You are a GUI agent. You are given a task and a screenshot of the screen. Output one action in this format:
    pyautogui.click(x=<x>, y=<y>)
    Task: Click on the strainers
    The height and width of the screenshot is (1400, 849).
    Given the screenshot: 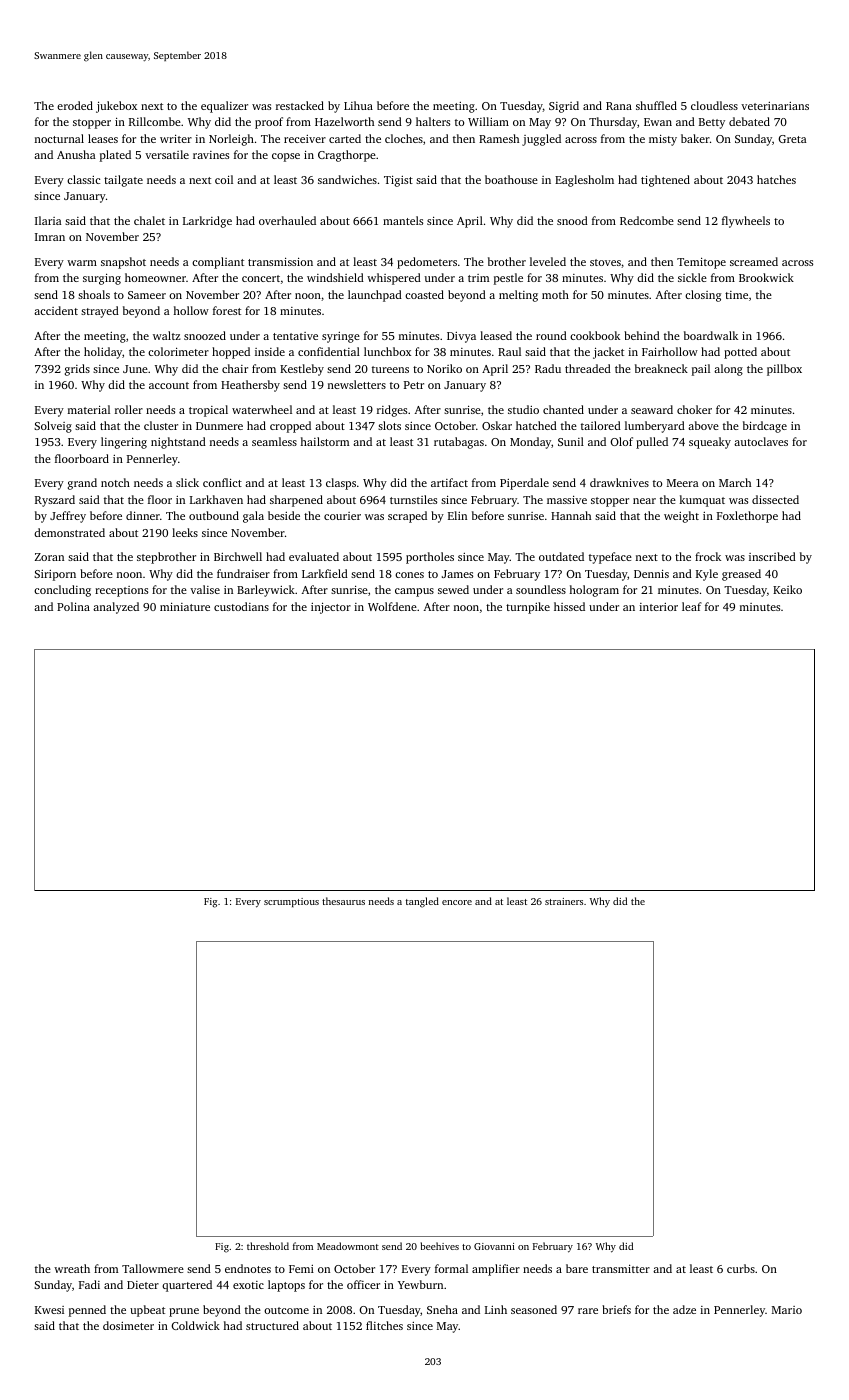 What is the action you would take?
    pyautogui.click(x=564, y=901)
